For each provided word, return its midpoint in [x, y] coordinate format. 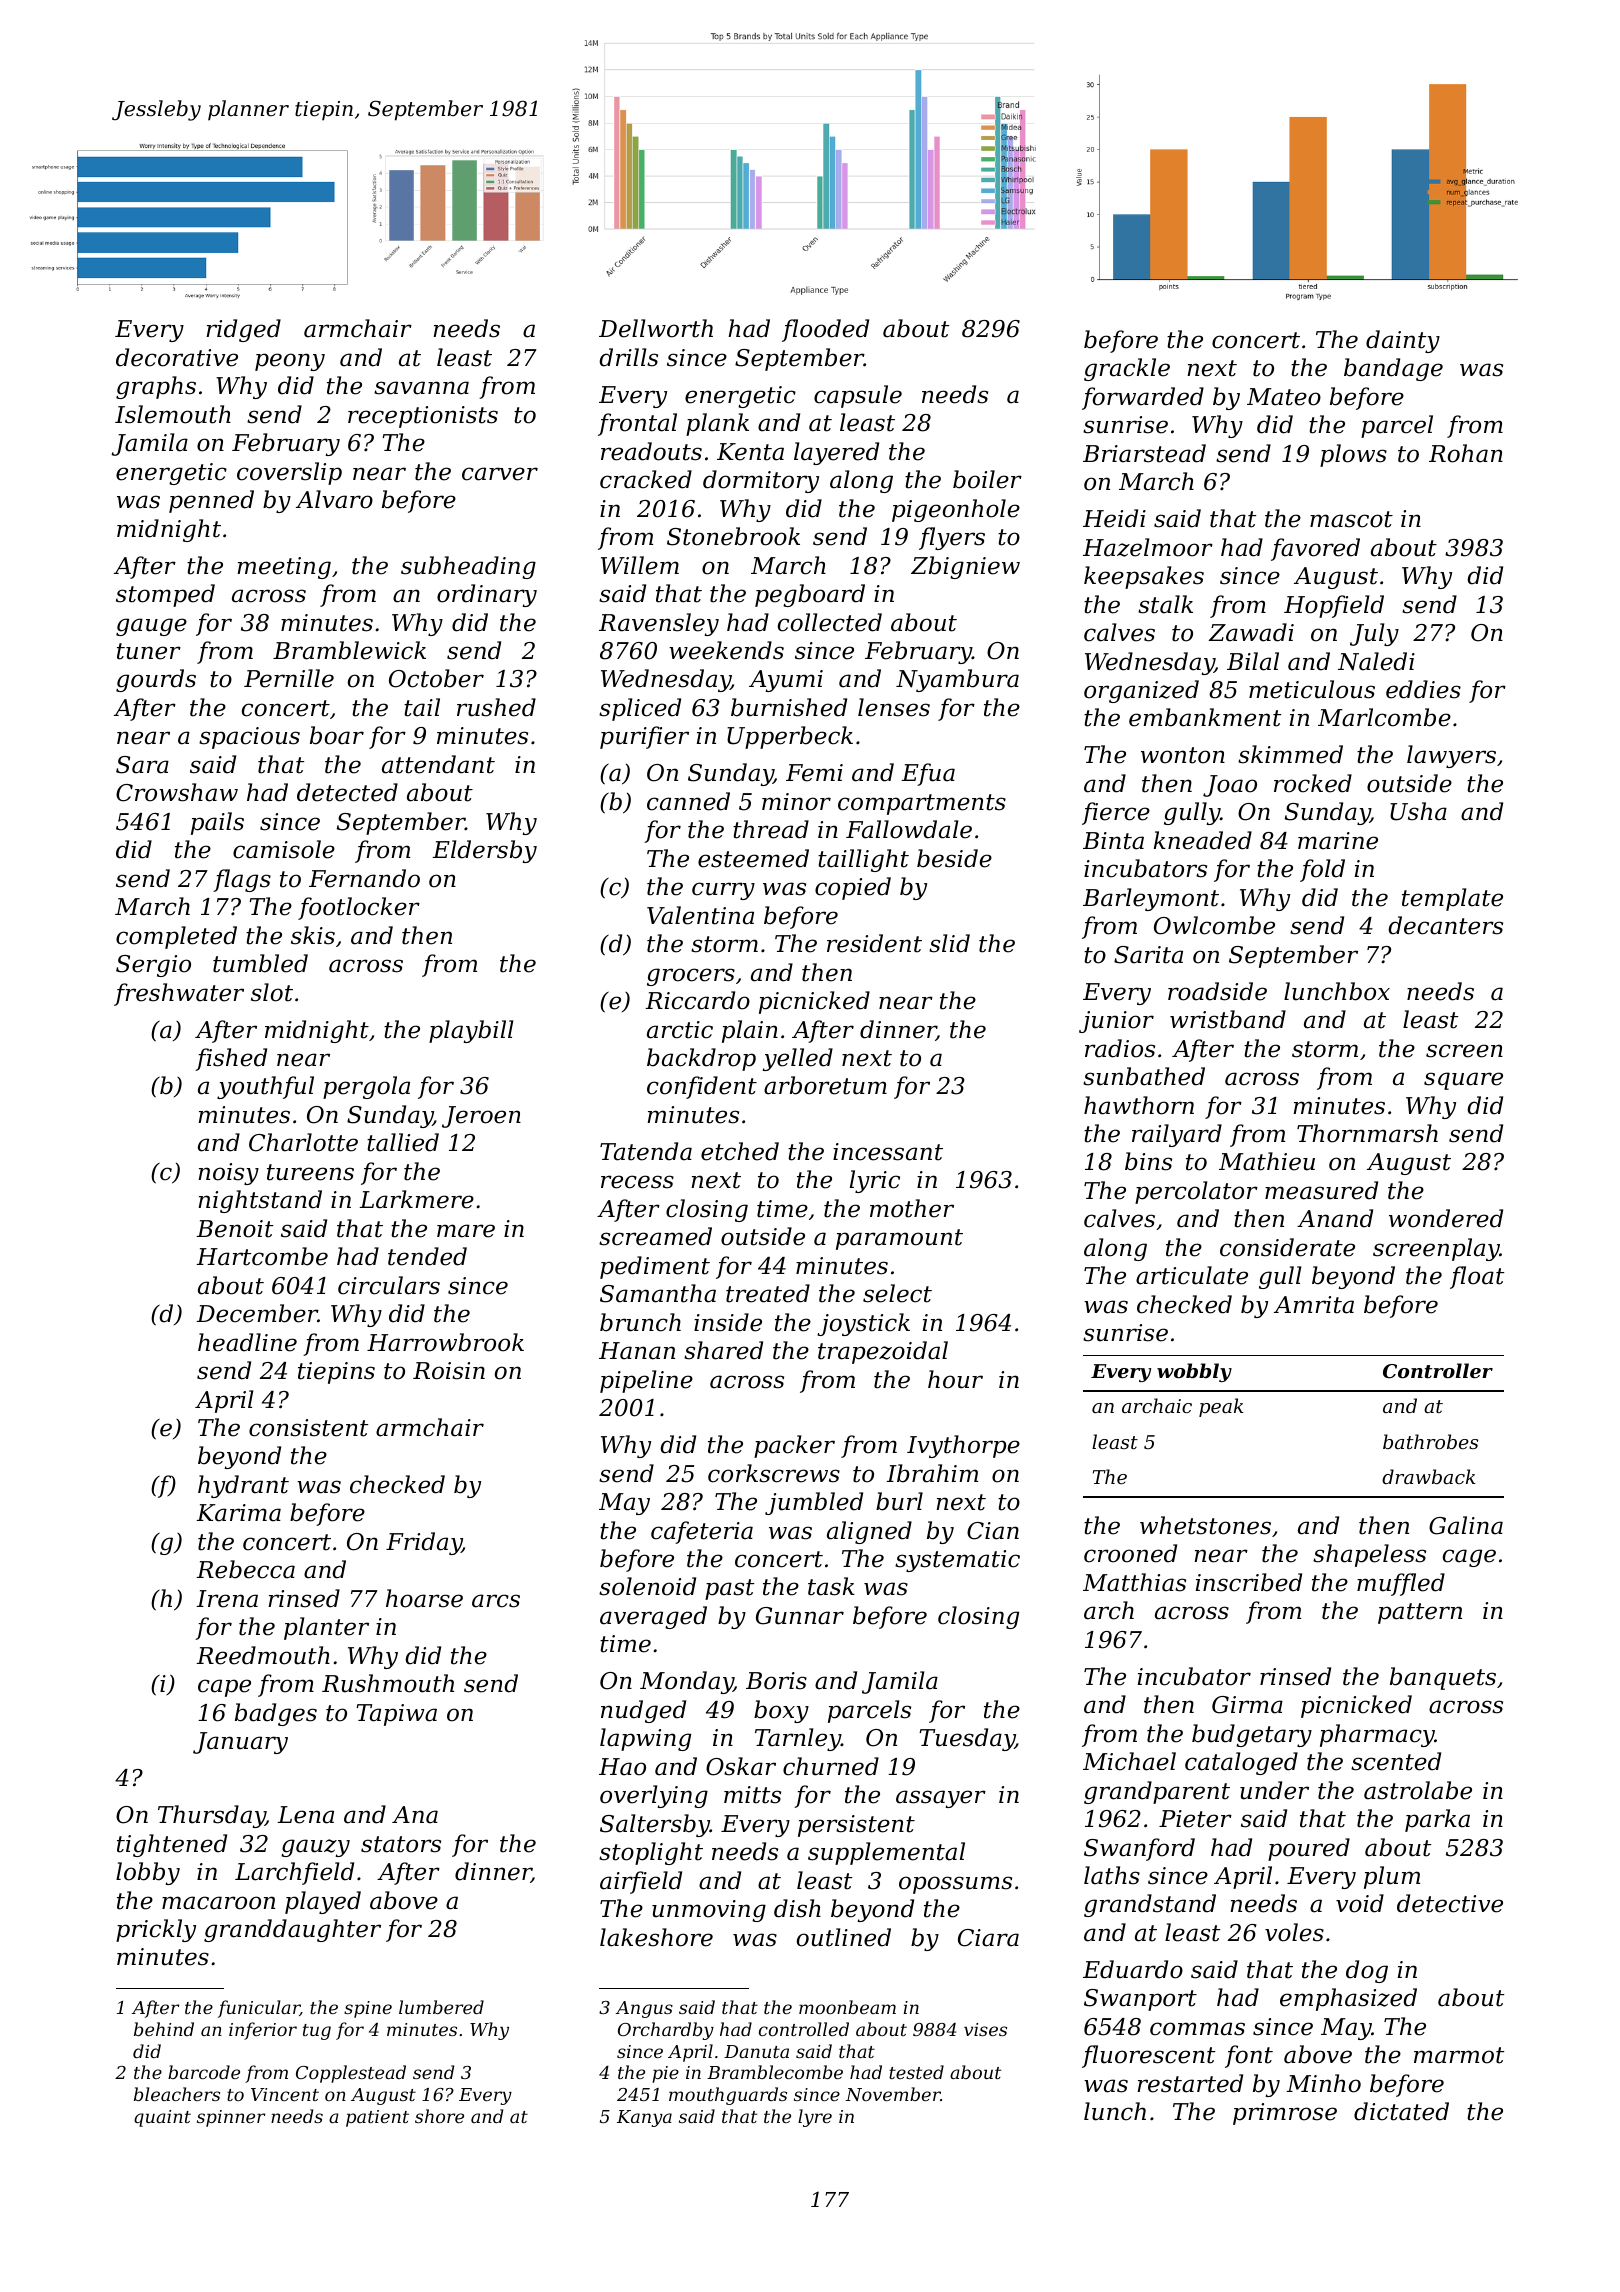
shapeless [1369, 1555]
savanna [421, 388]
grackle [1127, 369]
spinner [231, 2118]
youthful [265, 1087]
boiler [987, 479]
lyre [815, 2118]
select [897, 1293]
